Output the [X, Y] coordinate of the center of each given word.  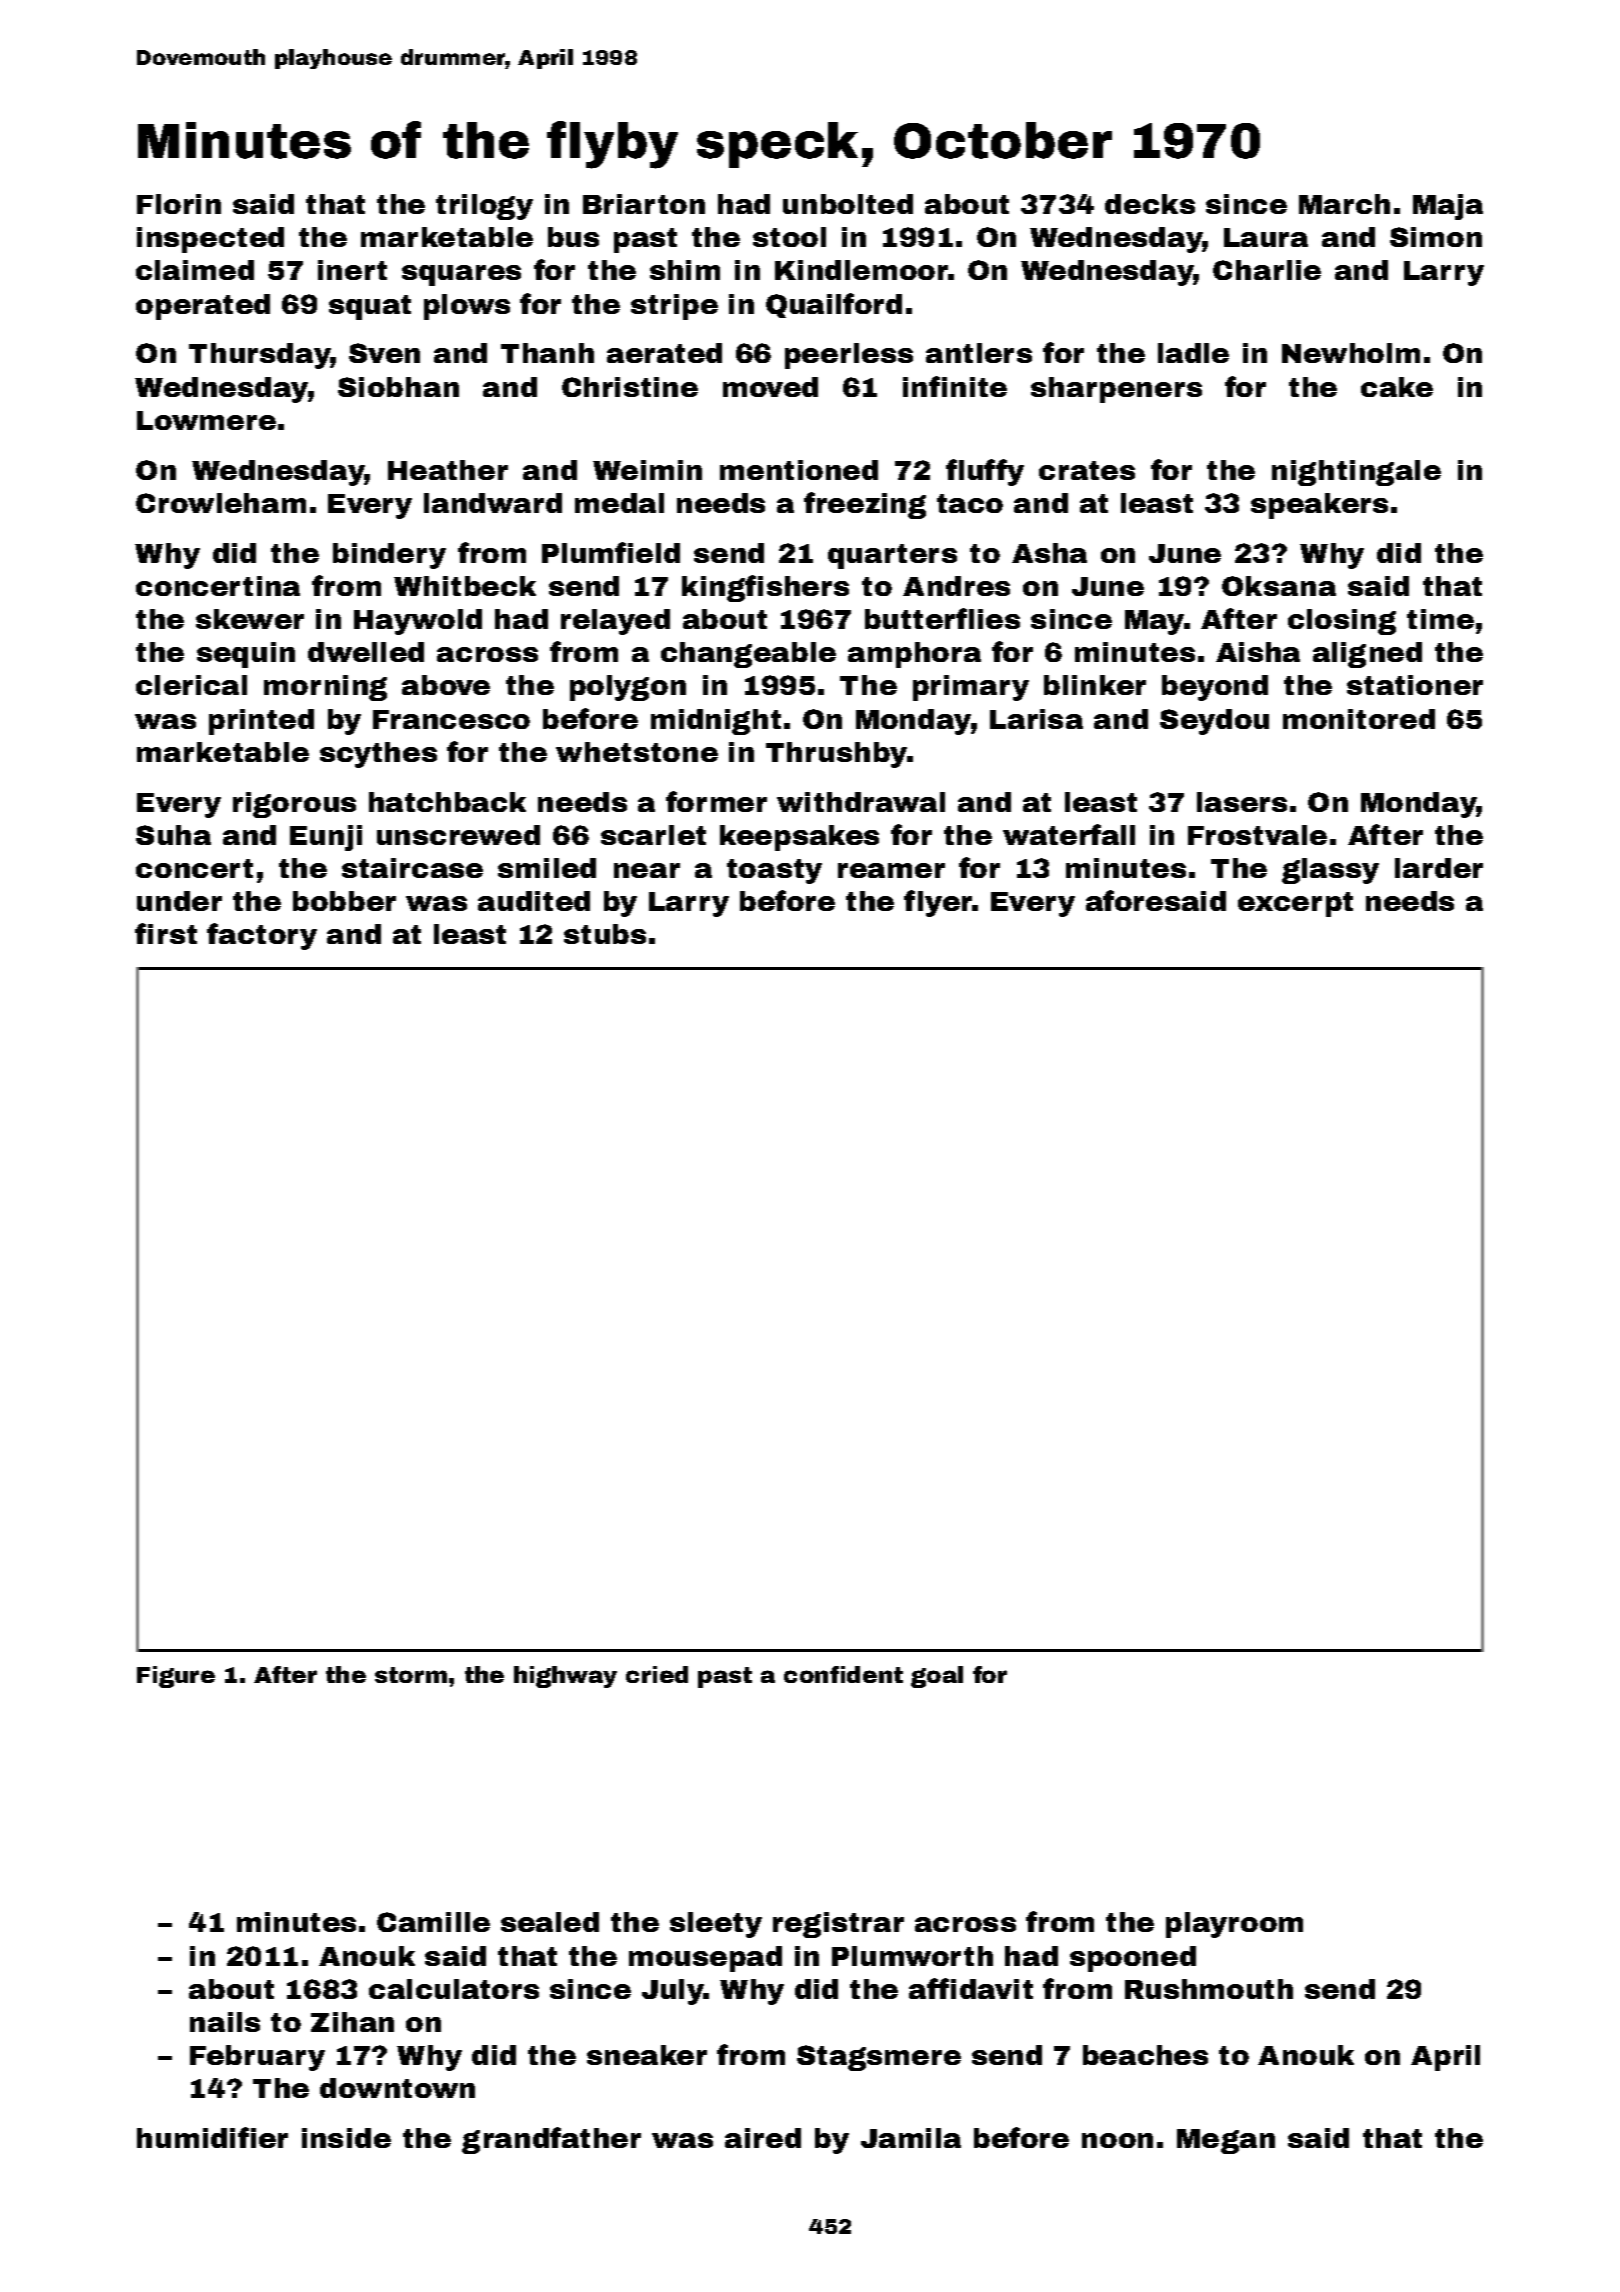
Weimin [647, 470]
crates [1087, 470]
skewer [250, 619]
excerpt [1295, 904]
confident [843, 1674]
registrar [838, 1925]
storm [411, 1675]
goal [937, 1677]
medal [619, 503]
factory [262, 936]
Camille [433, 1922]
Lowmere [206, 420]
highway [565, 1677]
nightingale [1356, 473]
